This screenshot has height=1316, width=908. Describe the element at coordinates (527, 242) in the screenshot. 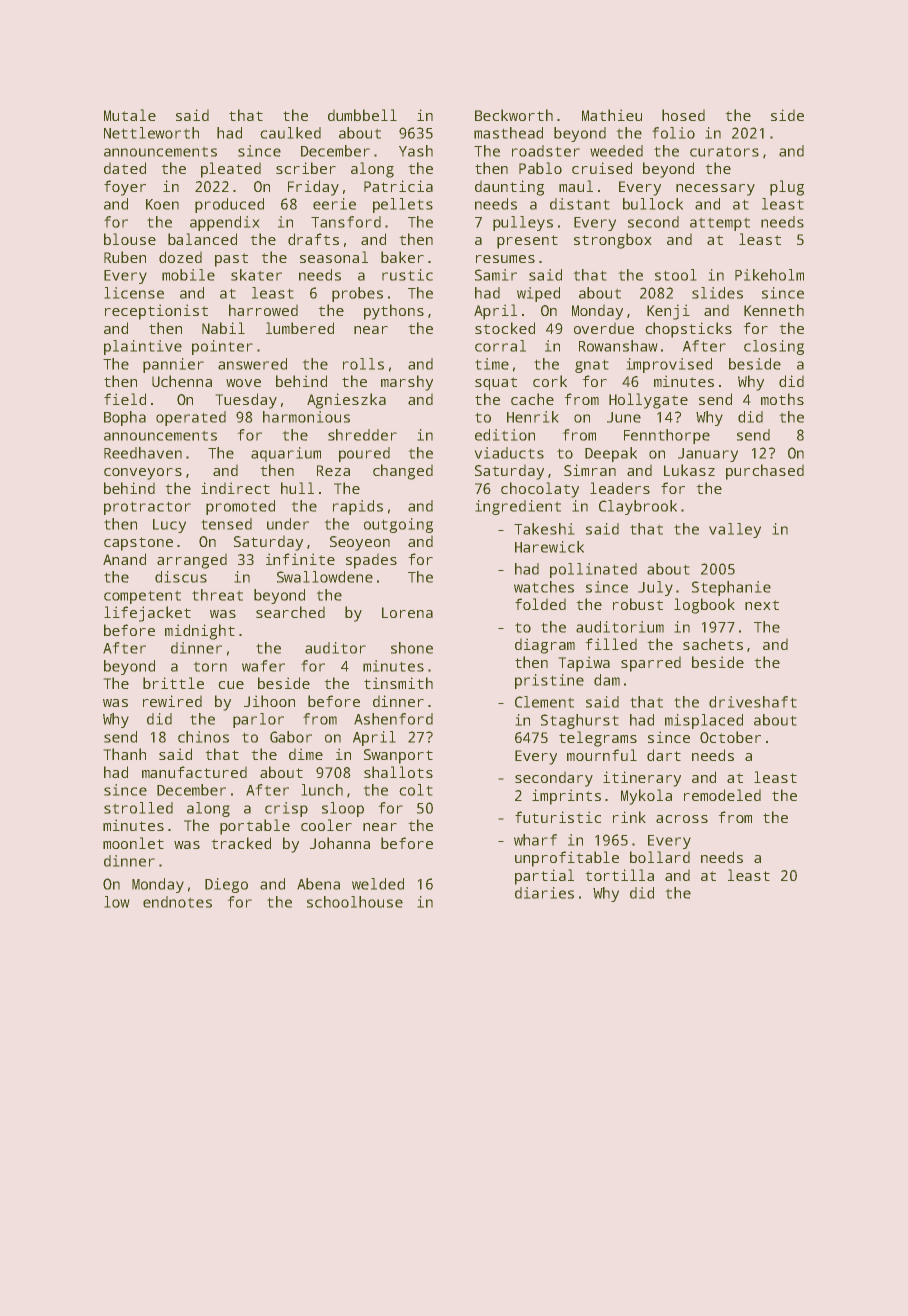

I see `present` at that location.
